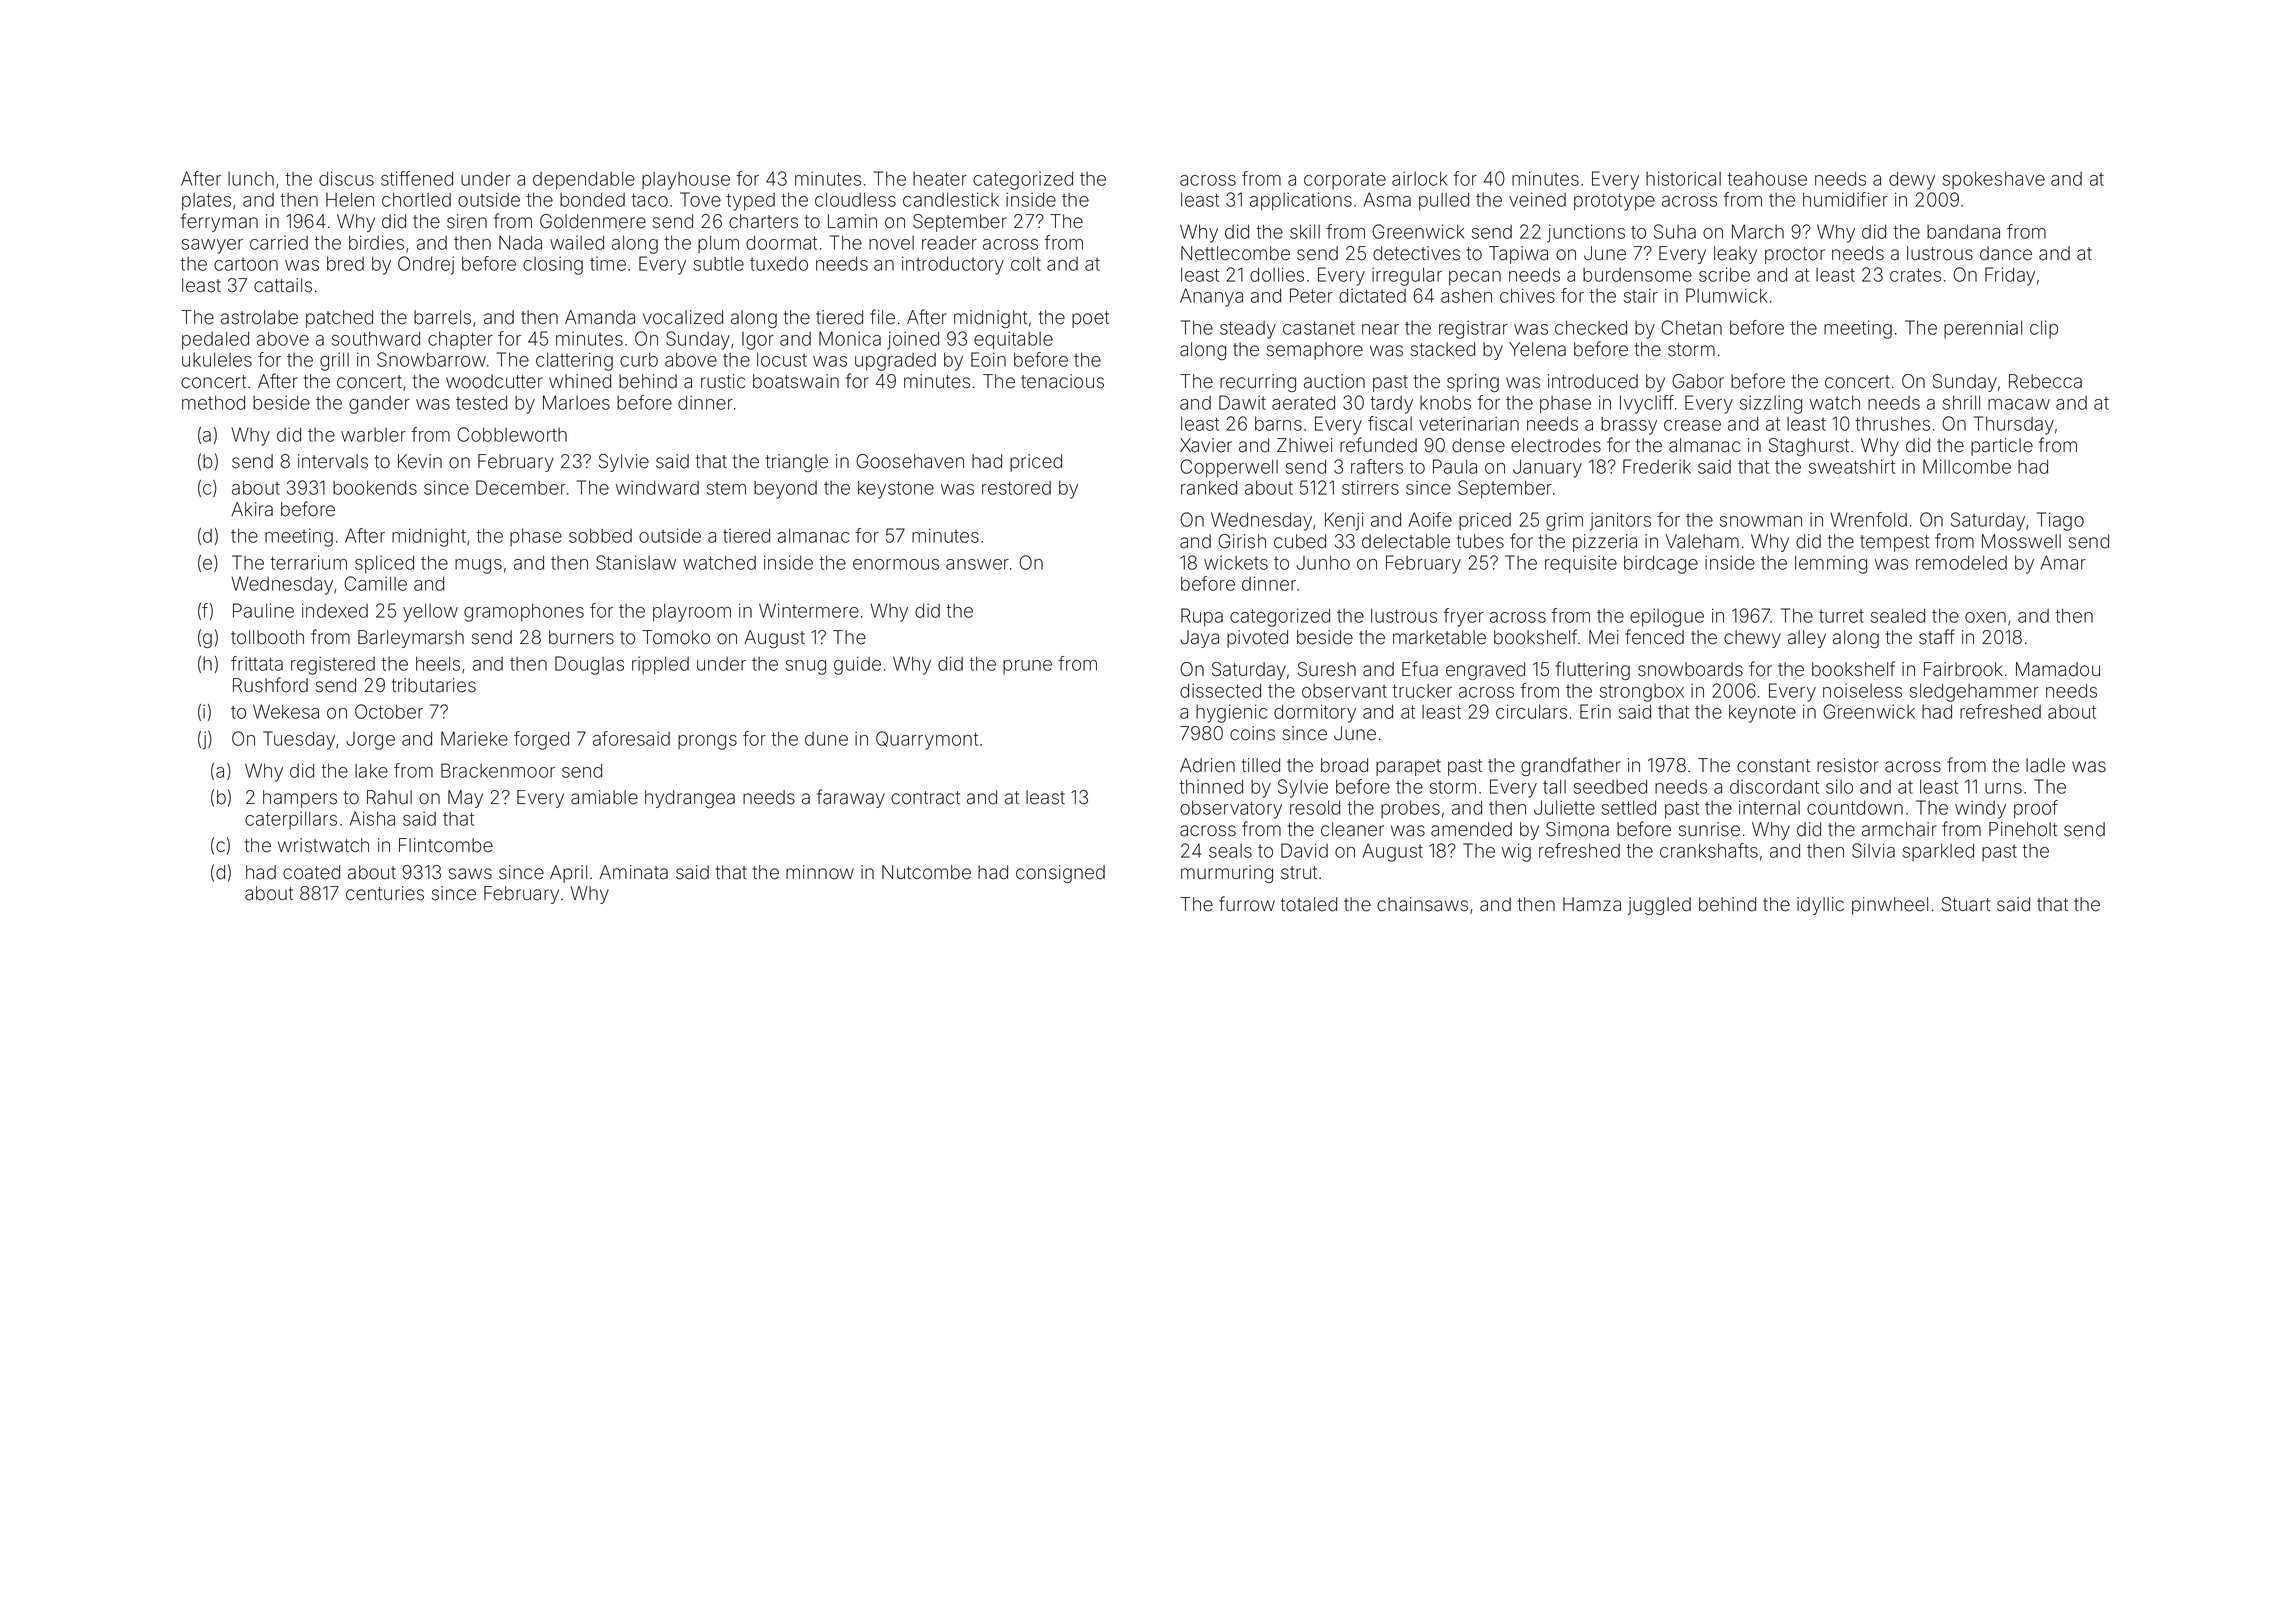 The width and height of the screenshot is (2292, 1620). What do you see at coordinates (1862, 690) in the screenshot?
I see `noiseless` at bounding box center [1862, 690].
